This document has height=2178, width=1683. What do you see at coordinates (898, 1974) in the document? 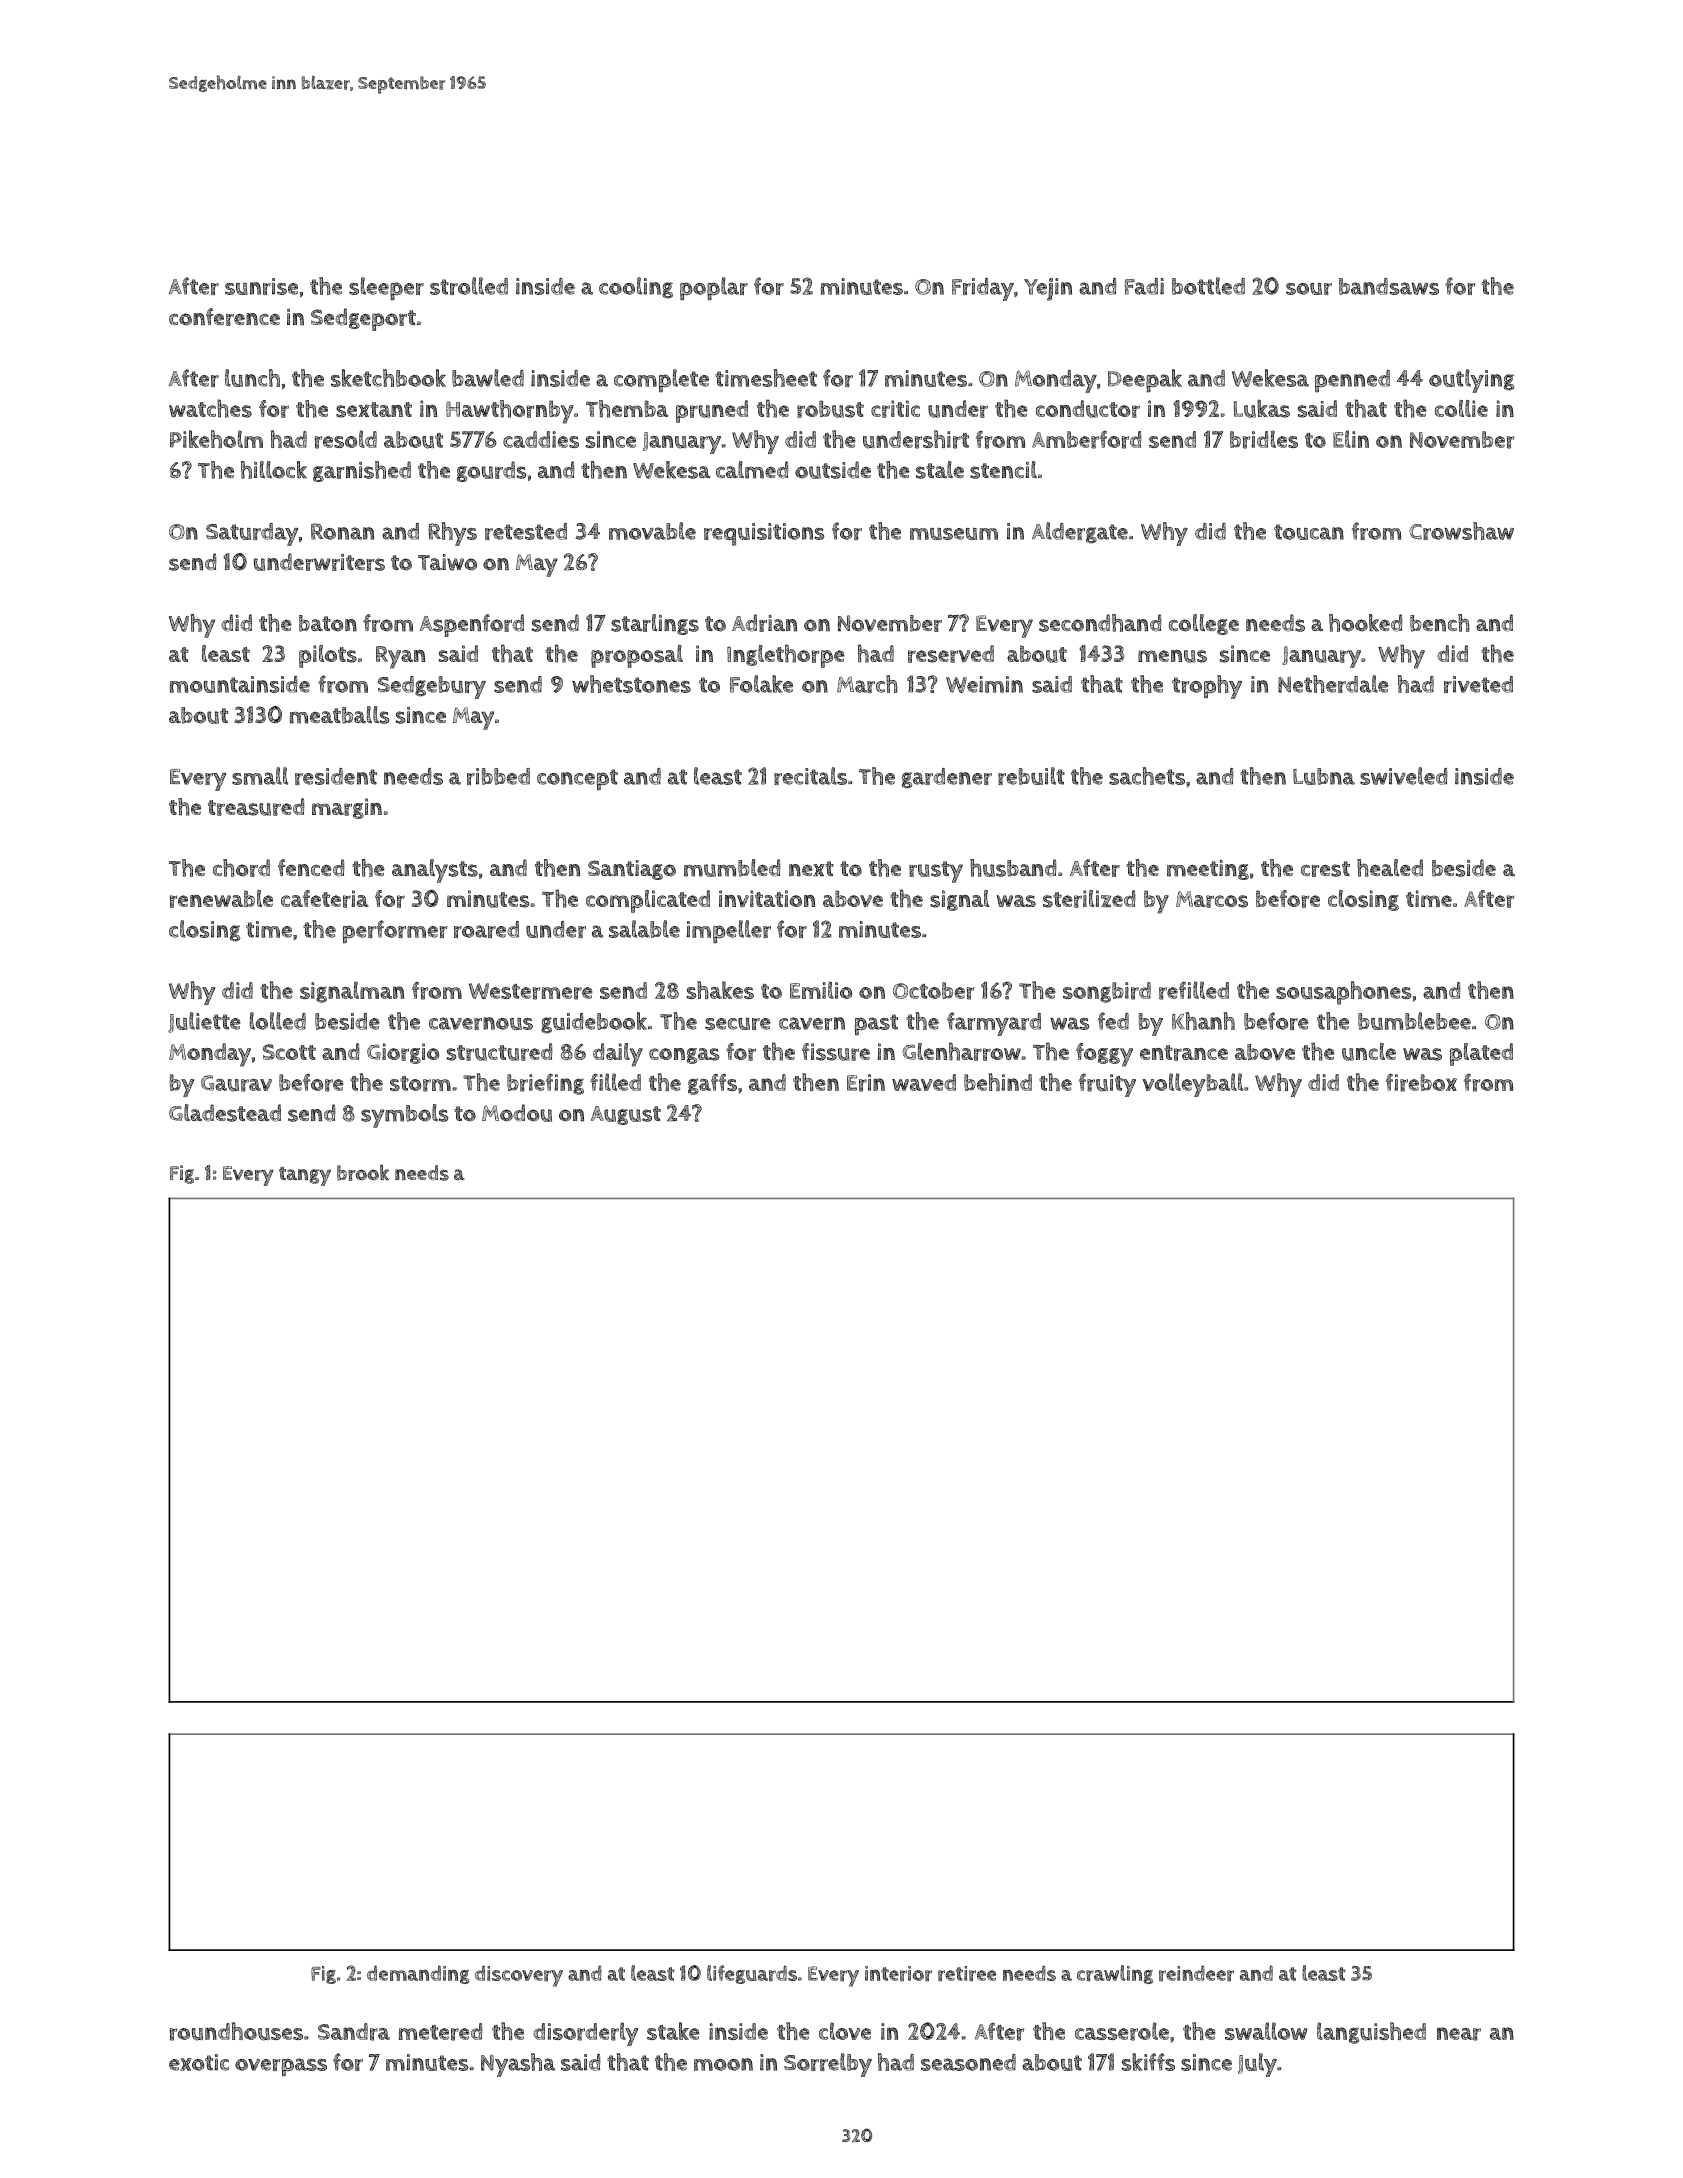
I see `interior` at bounding box center [898, 1974].
